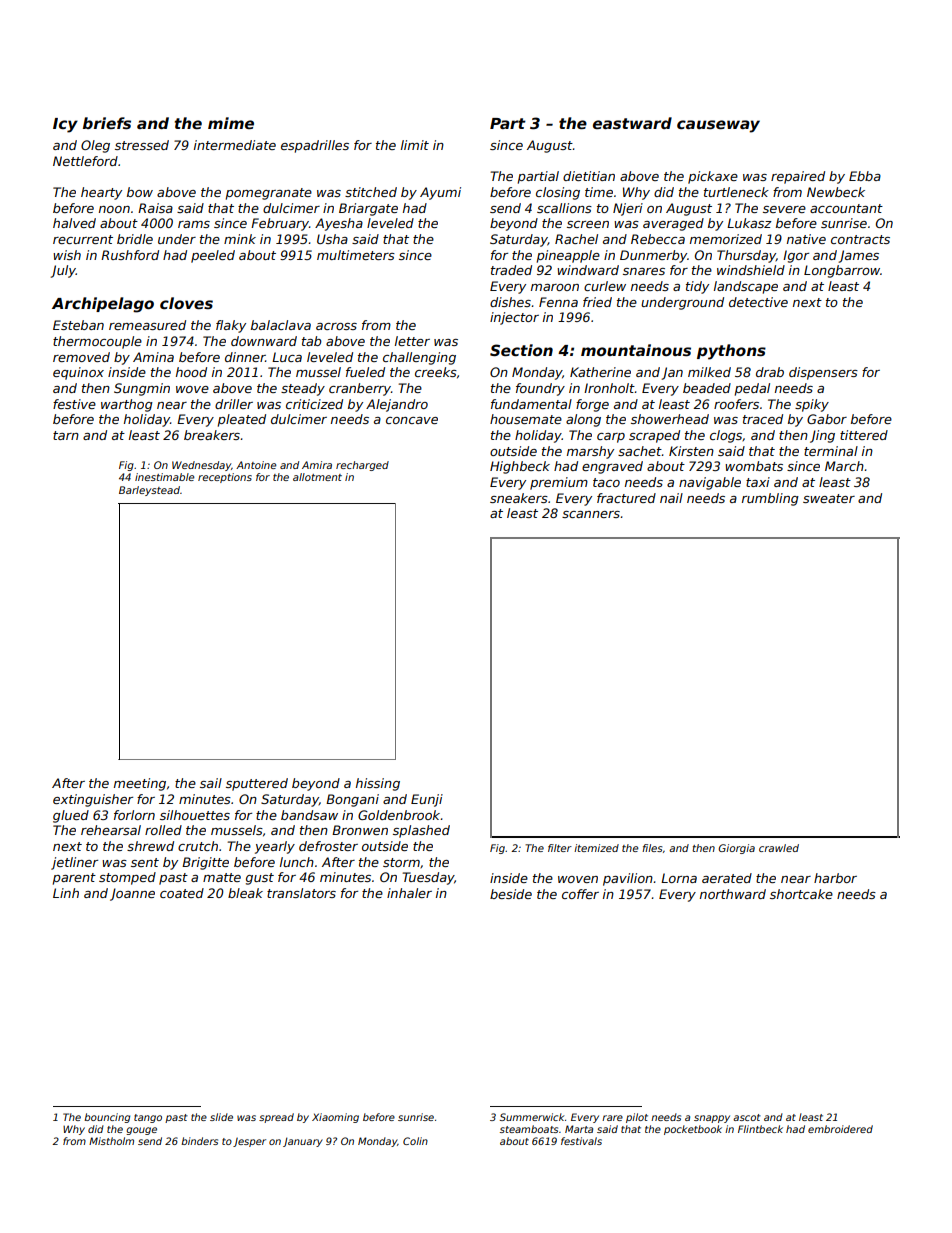  What do you see at coordinates (779, 848) in the screenshot?
I see `crawled` at bounding box center [779, 848].
